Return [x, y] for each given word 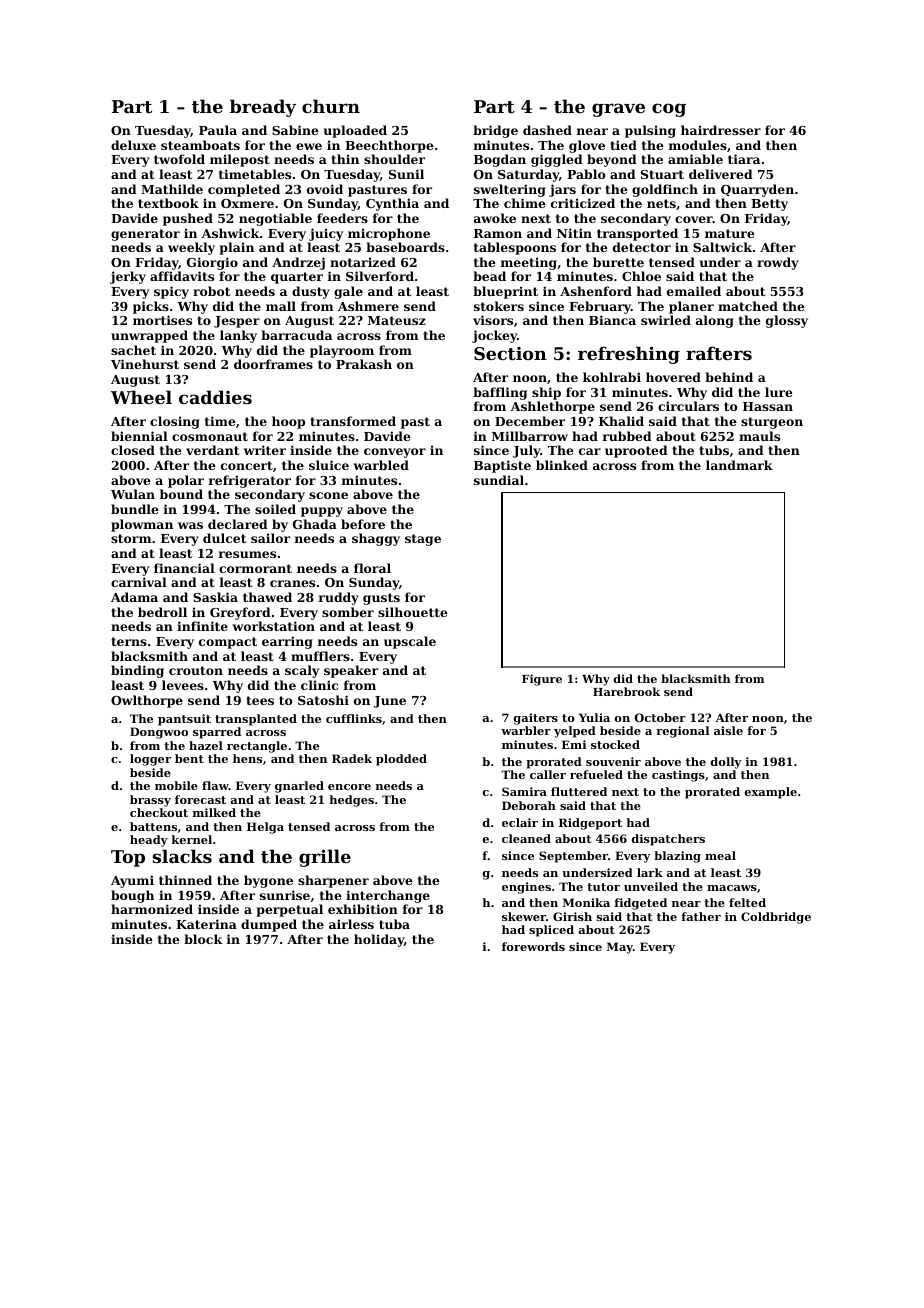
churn [331, 106]
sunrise [285, 895]
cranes [292, 583]
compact [228, 643]
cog [669, 110]
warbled [381, 465]
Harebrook [626, 691]
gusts [381, 599]
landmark [739, 465]
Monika [586, 902]
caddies [215, 397]
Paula [218, 130]
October [660, 717]
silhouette [412, 612]
